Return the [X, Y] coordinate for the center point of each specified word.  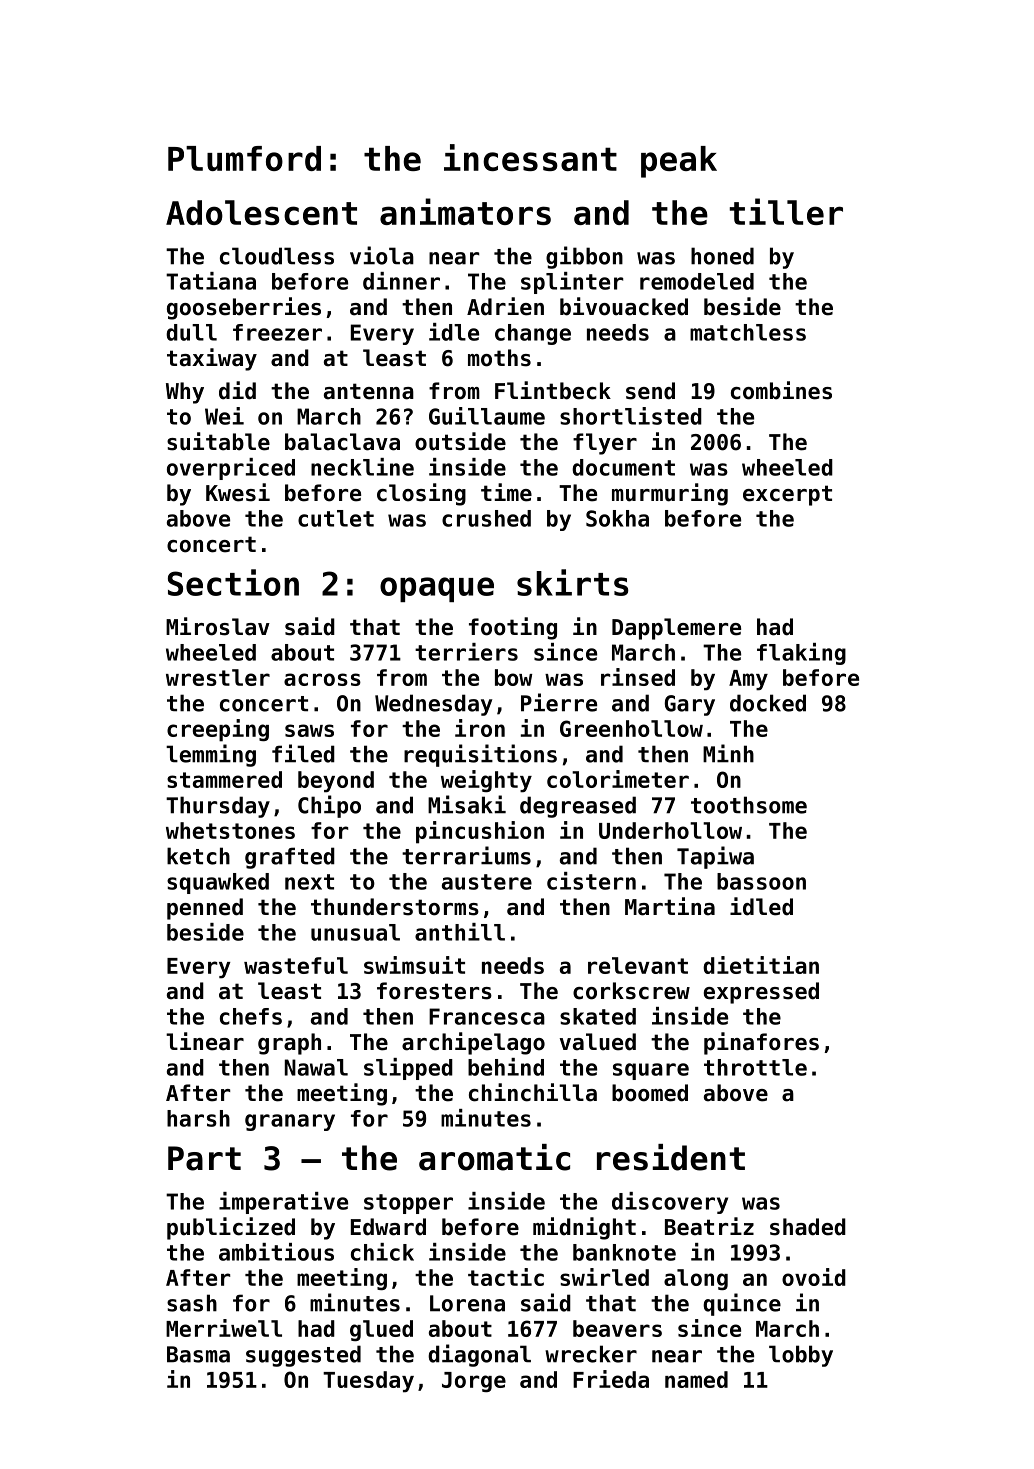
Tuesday [368, 1382]
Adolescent [261, 212]
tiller [786, 211]
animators [465, 211]
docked [768, 703]
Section [233, 582]
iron [480, 728]
